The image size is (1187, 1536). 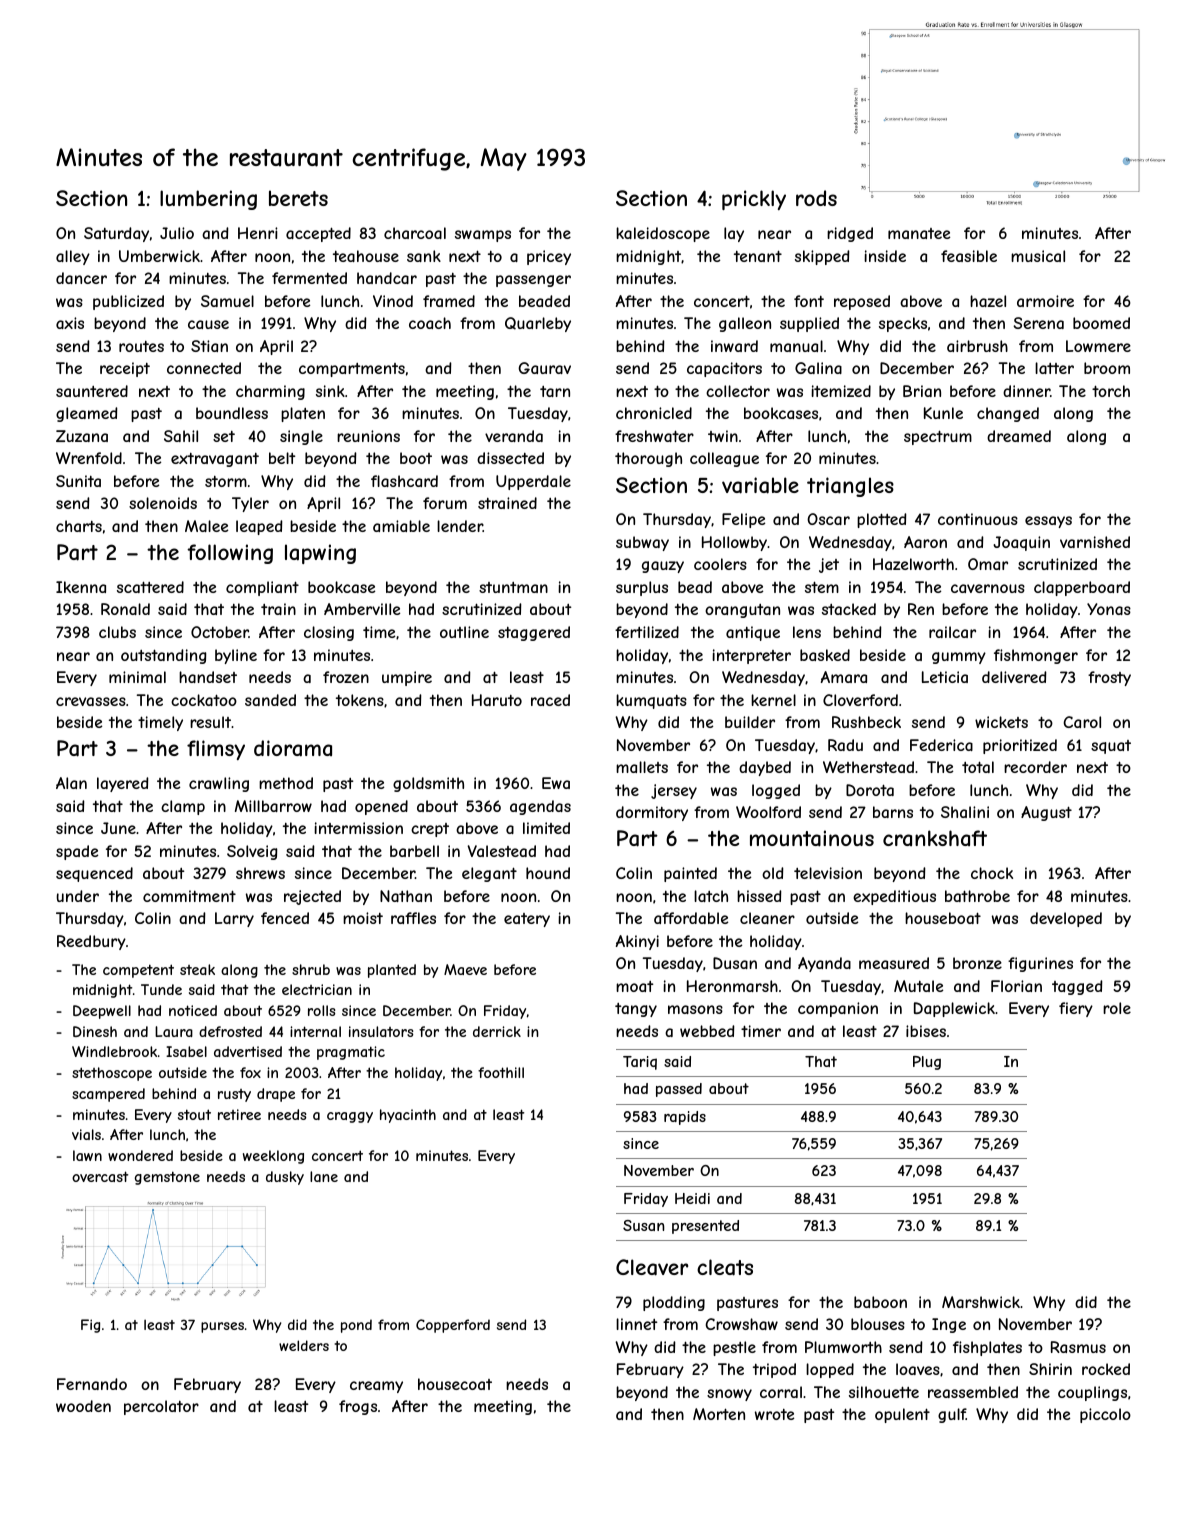 I want to click on baboon, so click(x=880, y=1302).
